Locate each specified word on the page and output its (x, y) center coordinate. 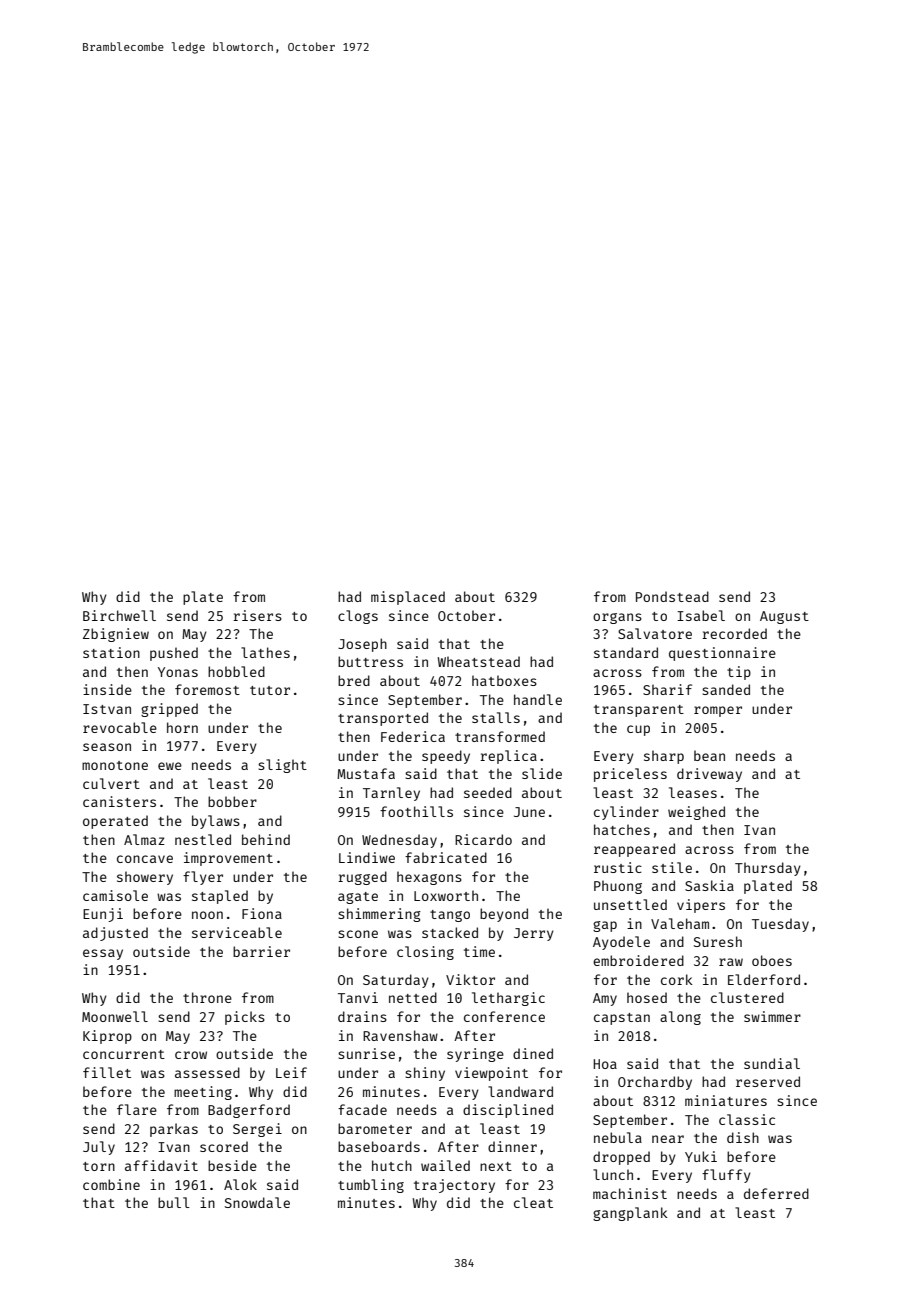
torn (99, 1166)
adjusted (115, 934)
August (784, 617)
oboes (772, 960)
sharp (664, 757)
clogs (358, 617)
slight (282, 766)
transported (383, 719)
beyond (504, 915)
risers (257, 615)
